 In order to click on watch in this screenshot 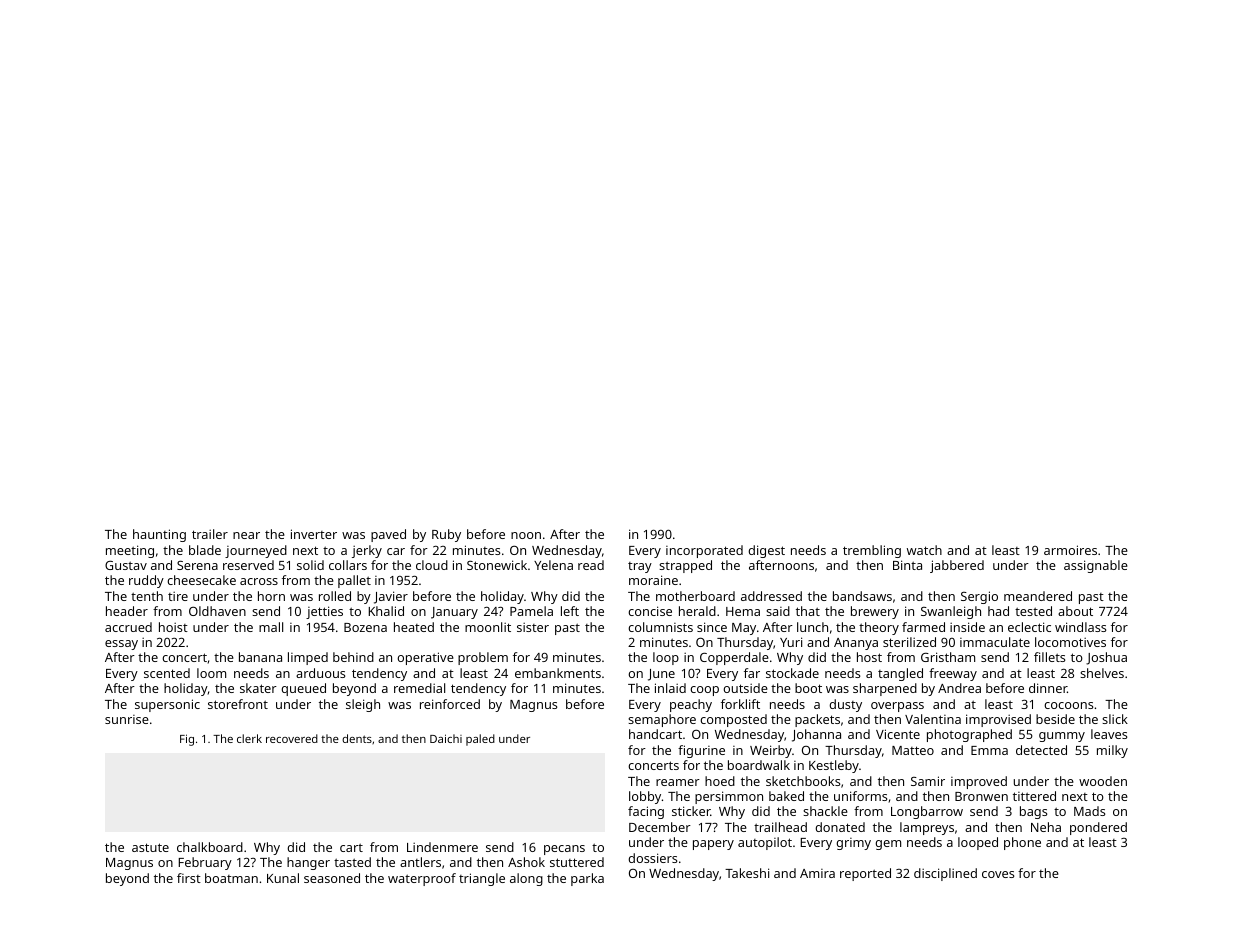, I will do `click(924, 550)`.
